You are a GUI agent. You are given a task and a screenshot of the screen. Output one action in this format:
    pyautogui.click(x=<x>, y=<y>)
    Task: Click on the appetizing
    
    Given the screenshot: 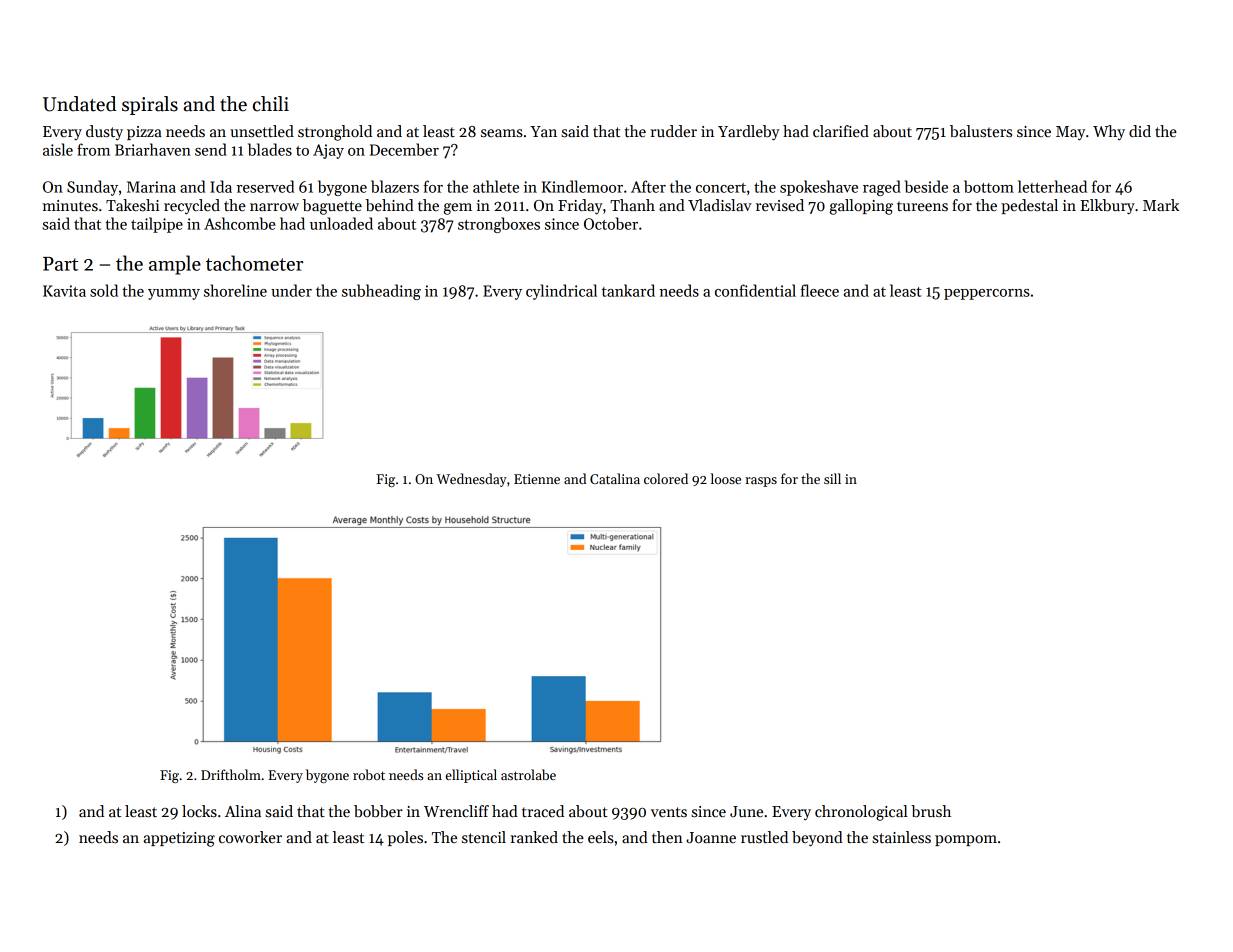 What is the action you would take?
    pyautogui.click(x=179, y=839)
